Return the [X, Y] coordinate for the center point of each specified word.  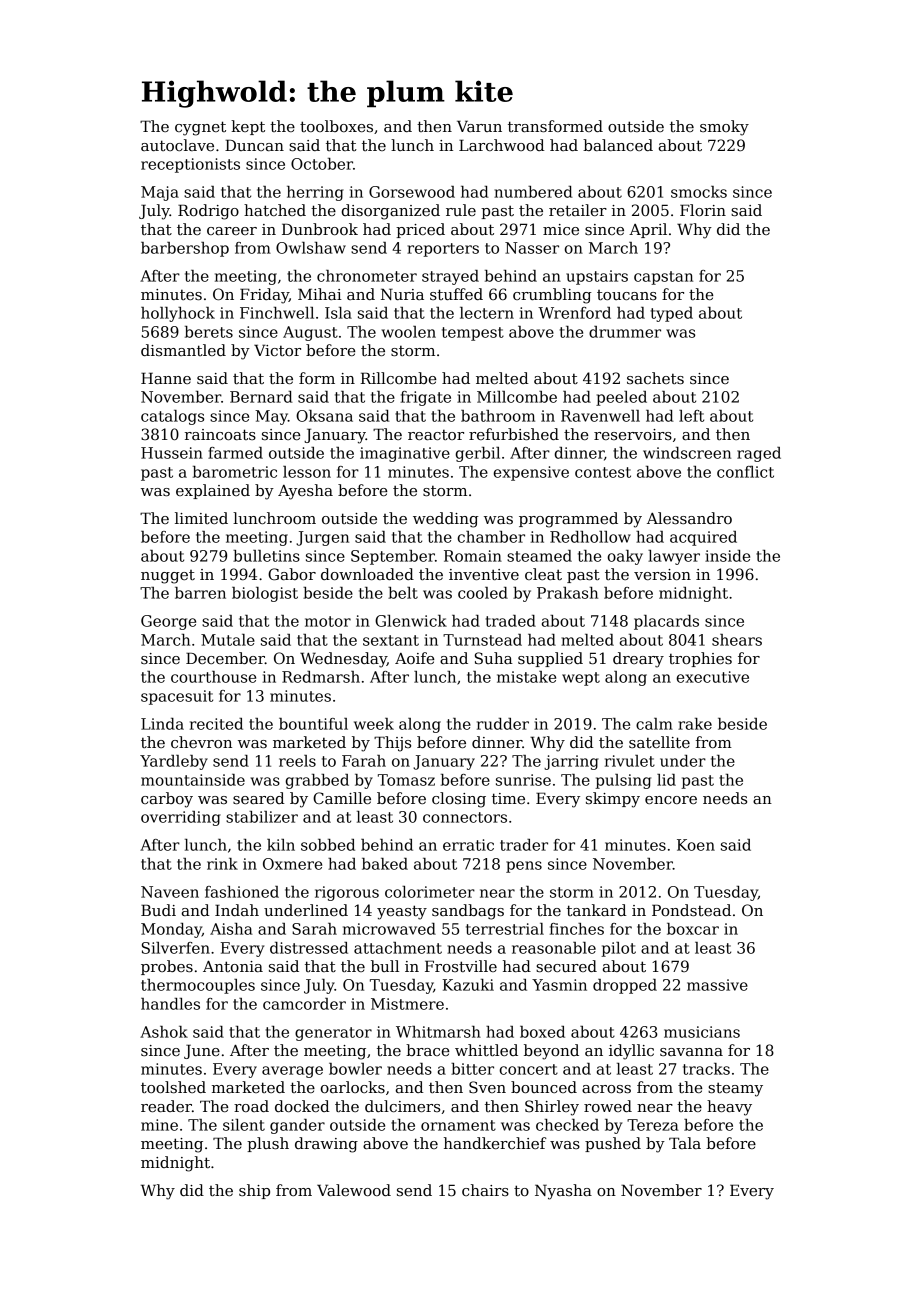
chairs [485, 1190]
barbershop [185, 249]
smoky [724, 128]
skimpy [613, 800]
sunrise [523, 780]
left [691, 416]
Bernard [261, 397]
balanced [618, 145]
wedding [446, 520]
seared [259, 798]
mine [159, 1125]
